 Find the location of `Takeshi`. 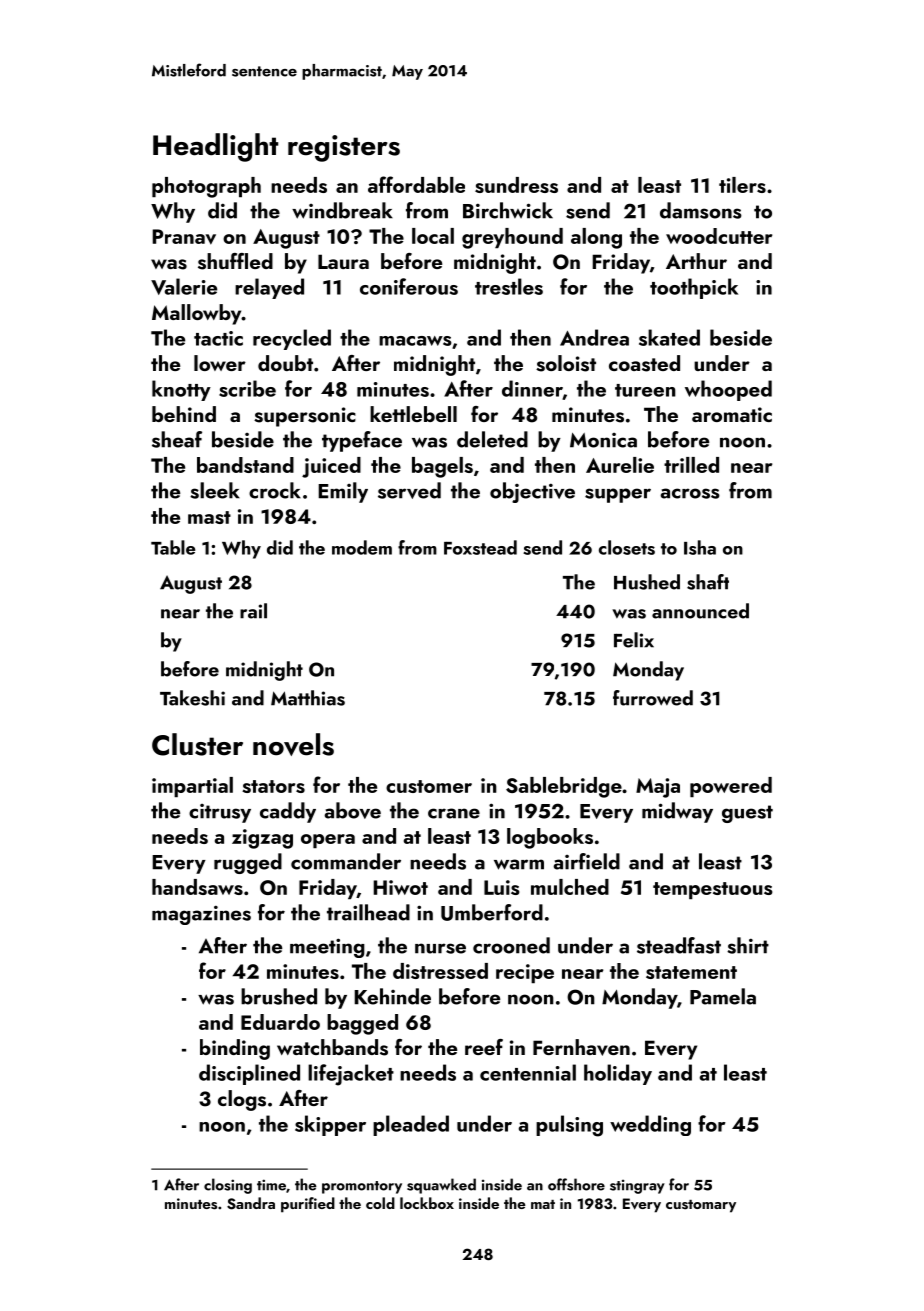

Takeshi is located at coordinates (192, 698).
